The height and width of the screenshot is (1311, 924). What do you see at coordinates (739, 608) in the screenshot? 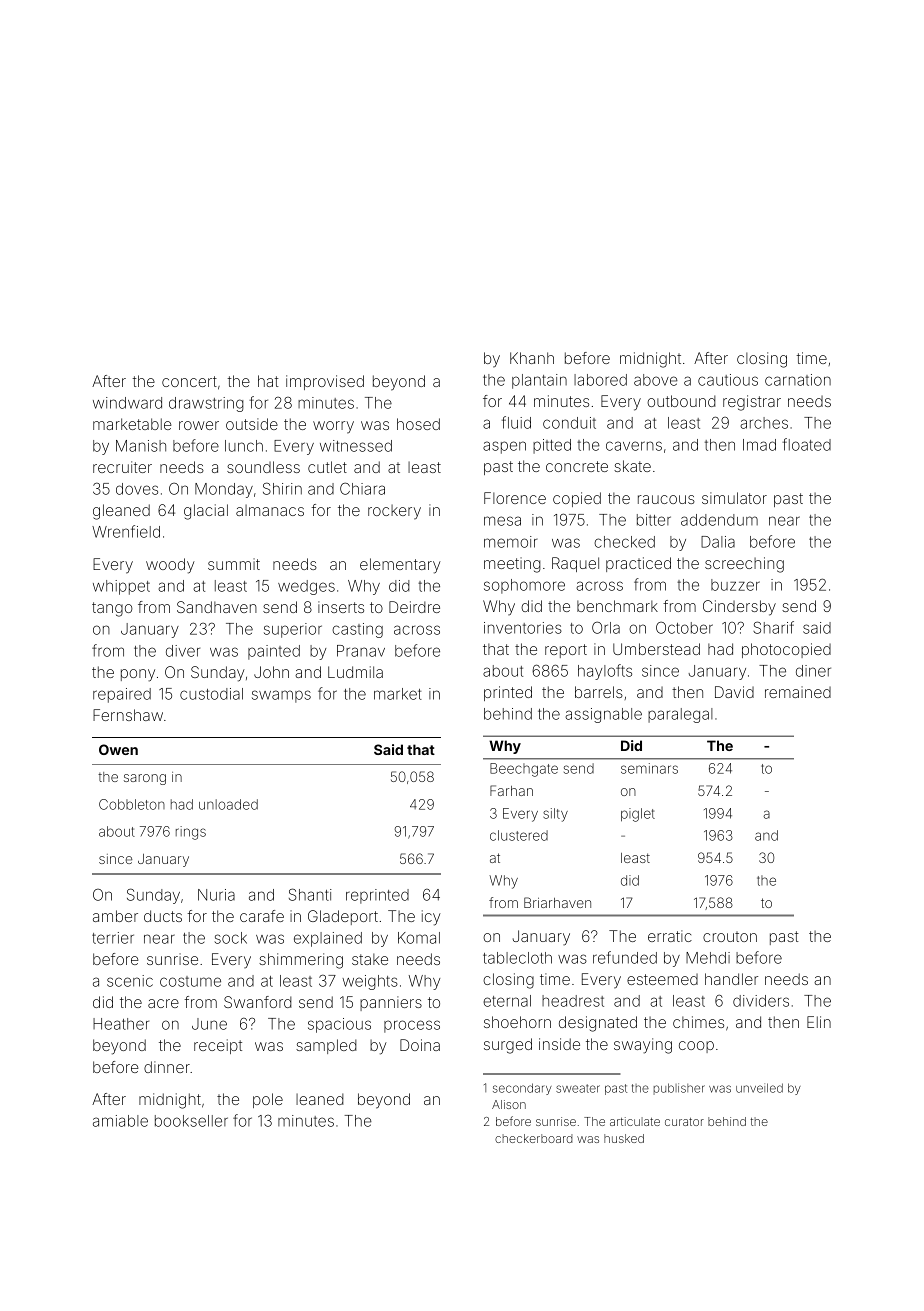
I see `Cindersby` at bounding box center [739, 608].
